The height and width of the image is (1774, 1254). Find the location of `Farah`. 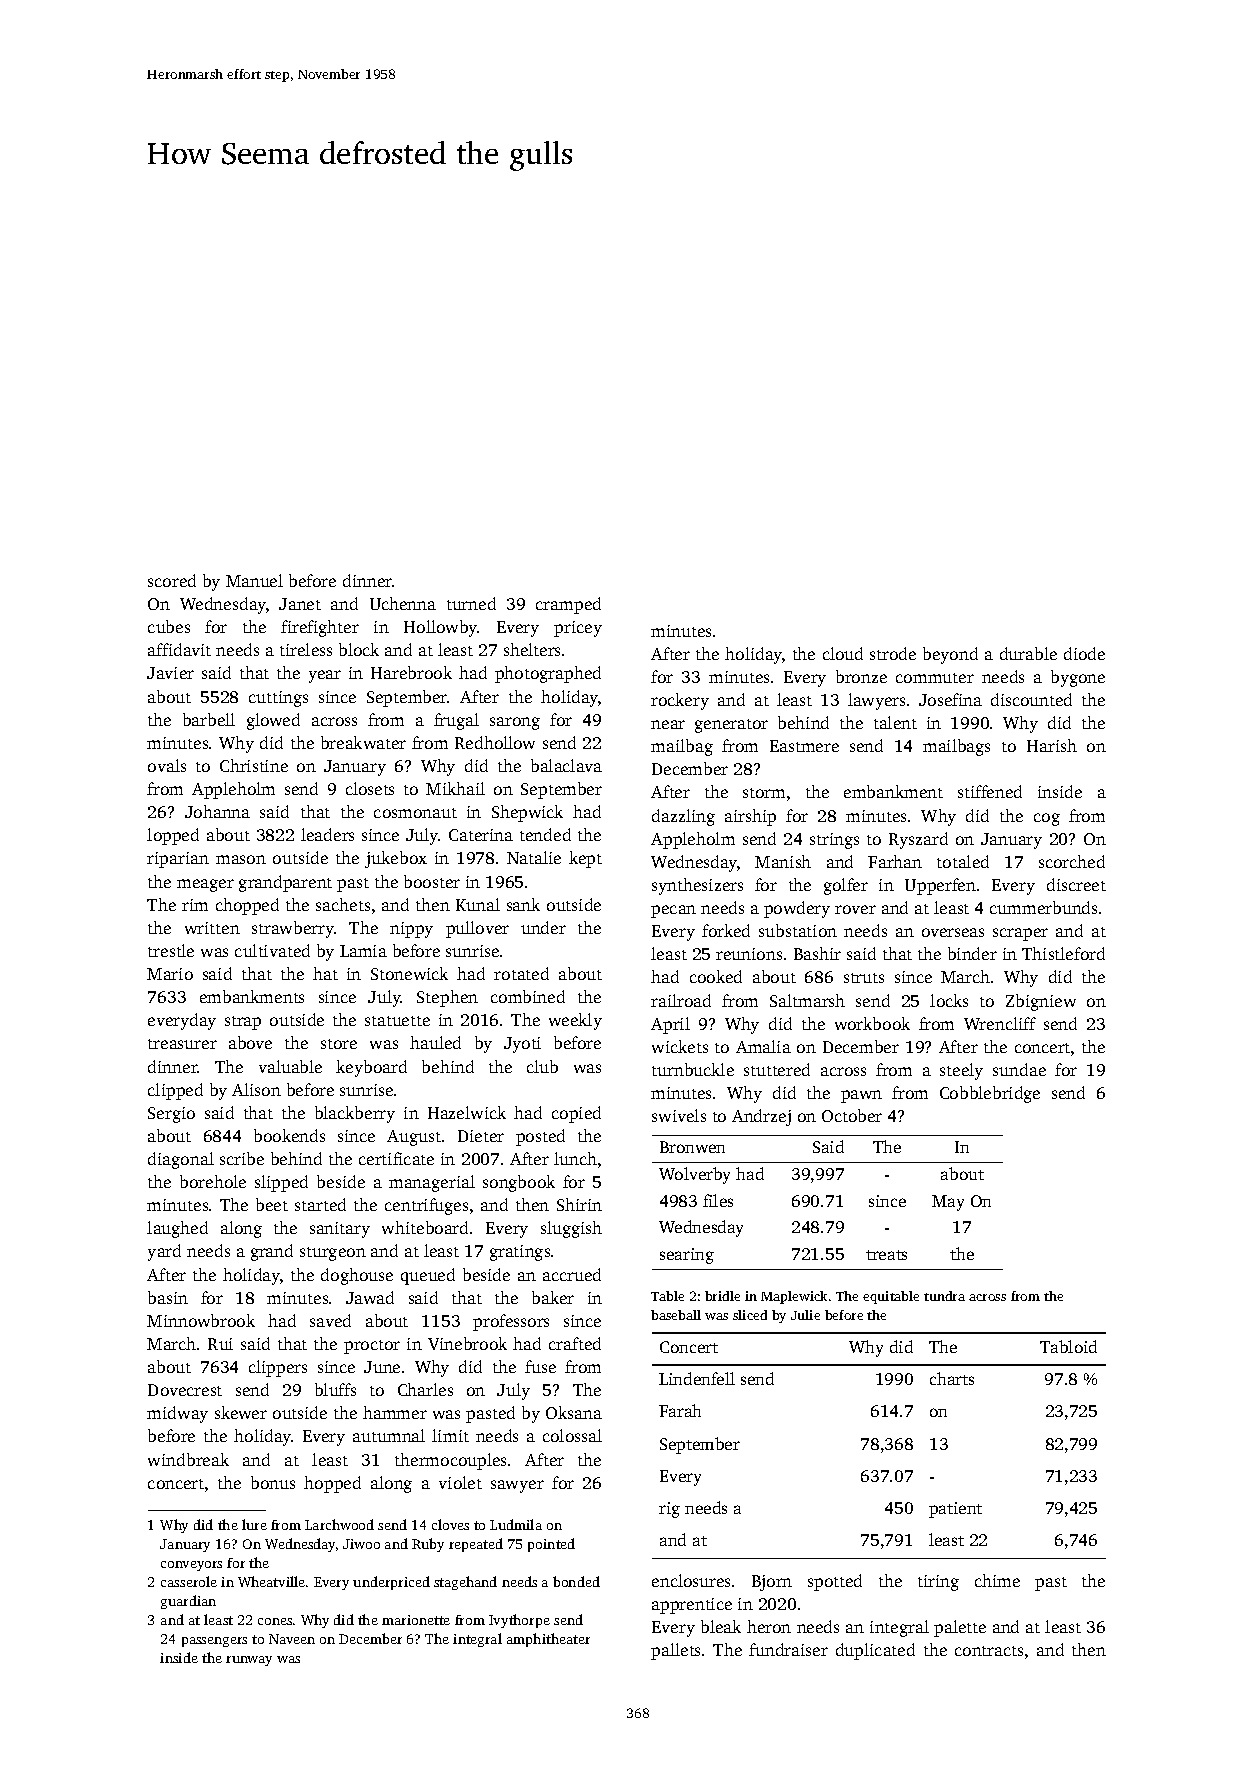

Farah is located at coordinates (680, 1410).
